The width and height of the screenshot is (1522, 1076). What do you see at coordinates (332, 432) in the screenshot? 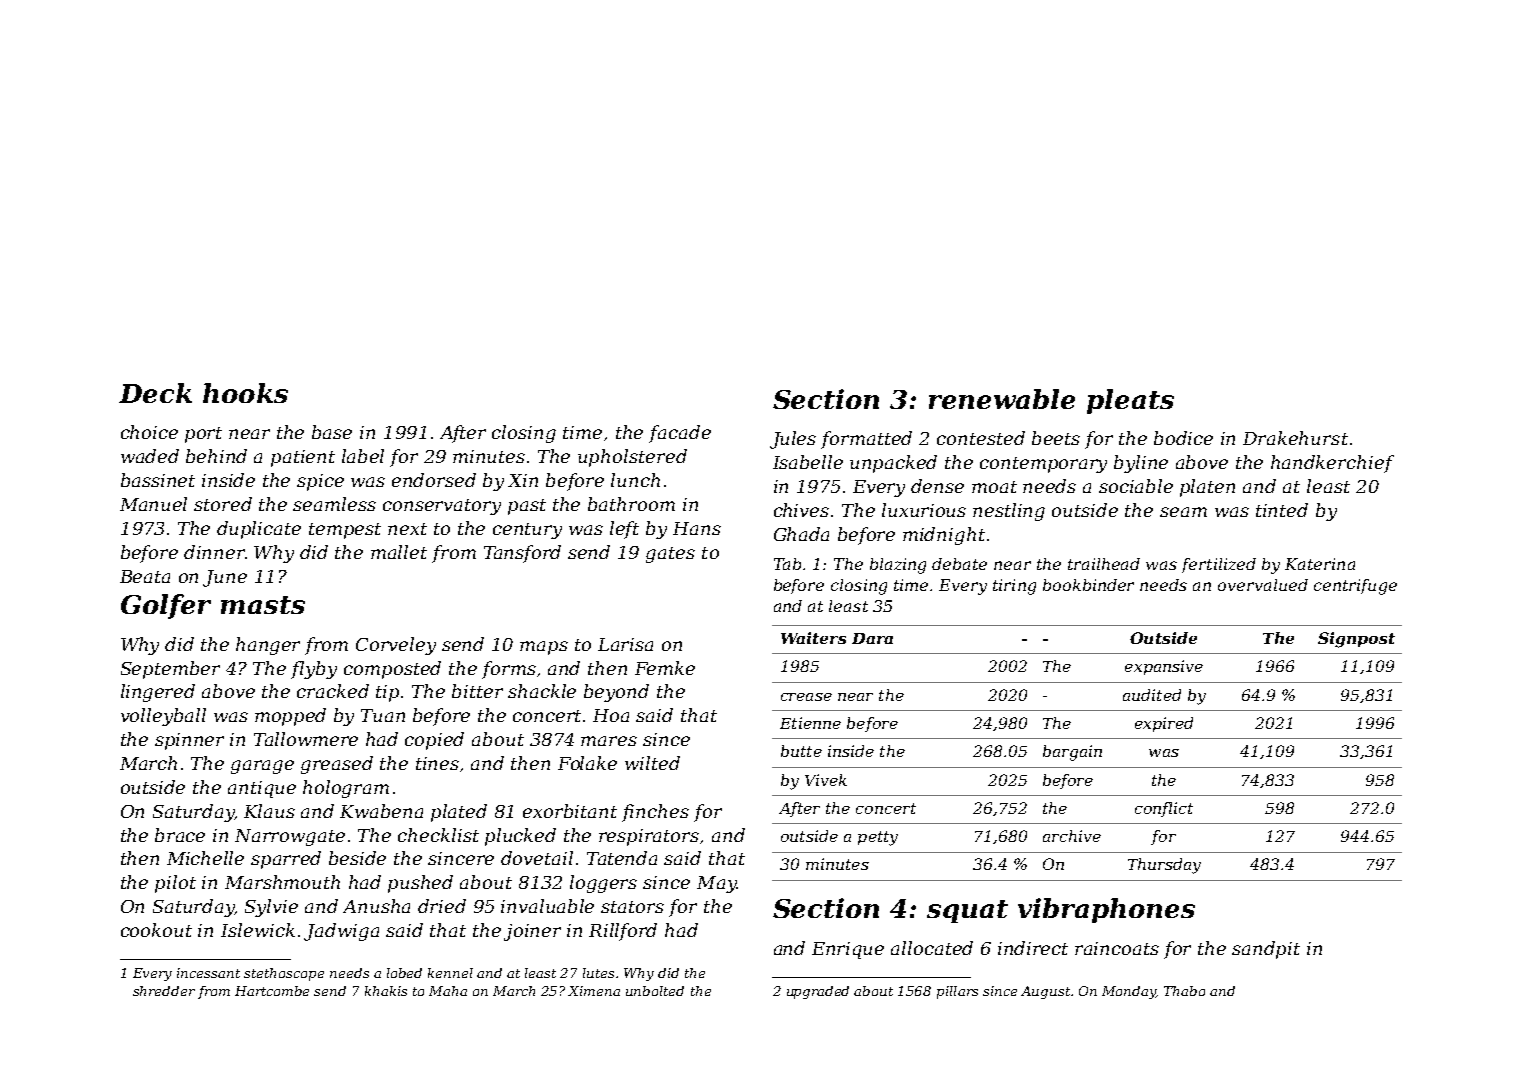
I see `base` at bounding box center [332, 432].
